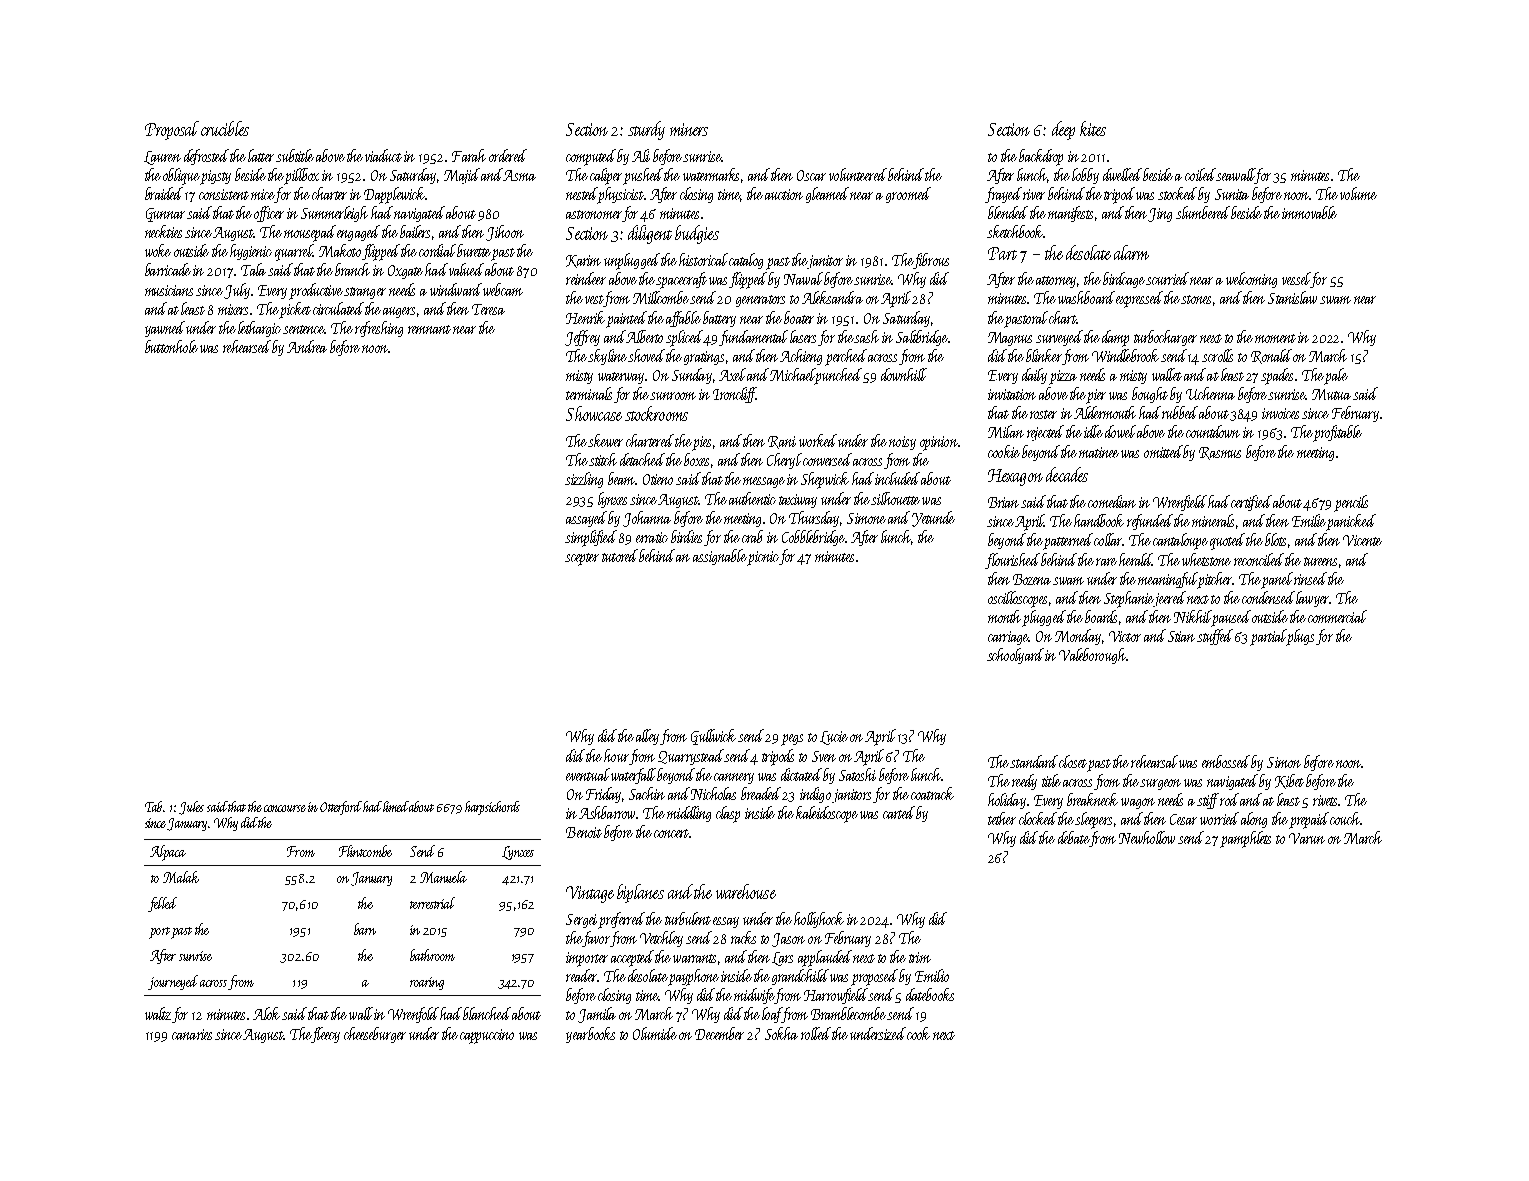 The height and width of the document is (1181, 1529). I want to click on kites, so click(1093, 128).
